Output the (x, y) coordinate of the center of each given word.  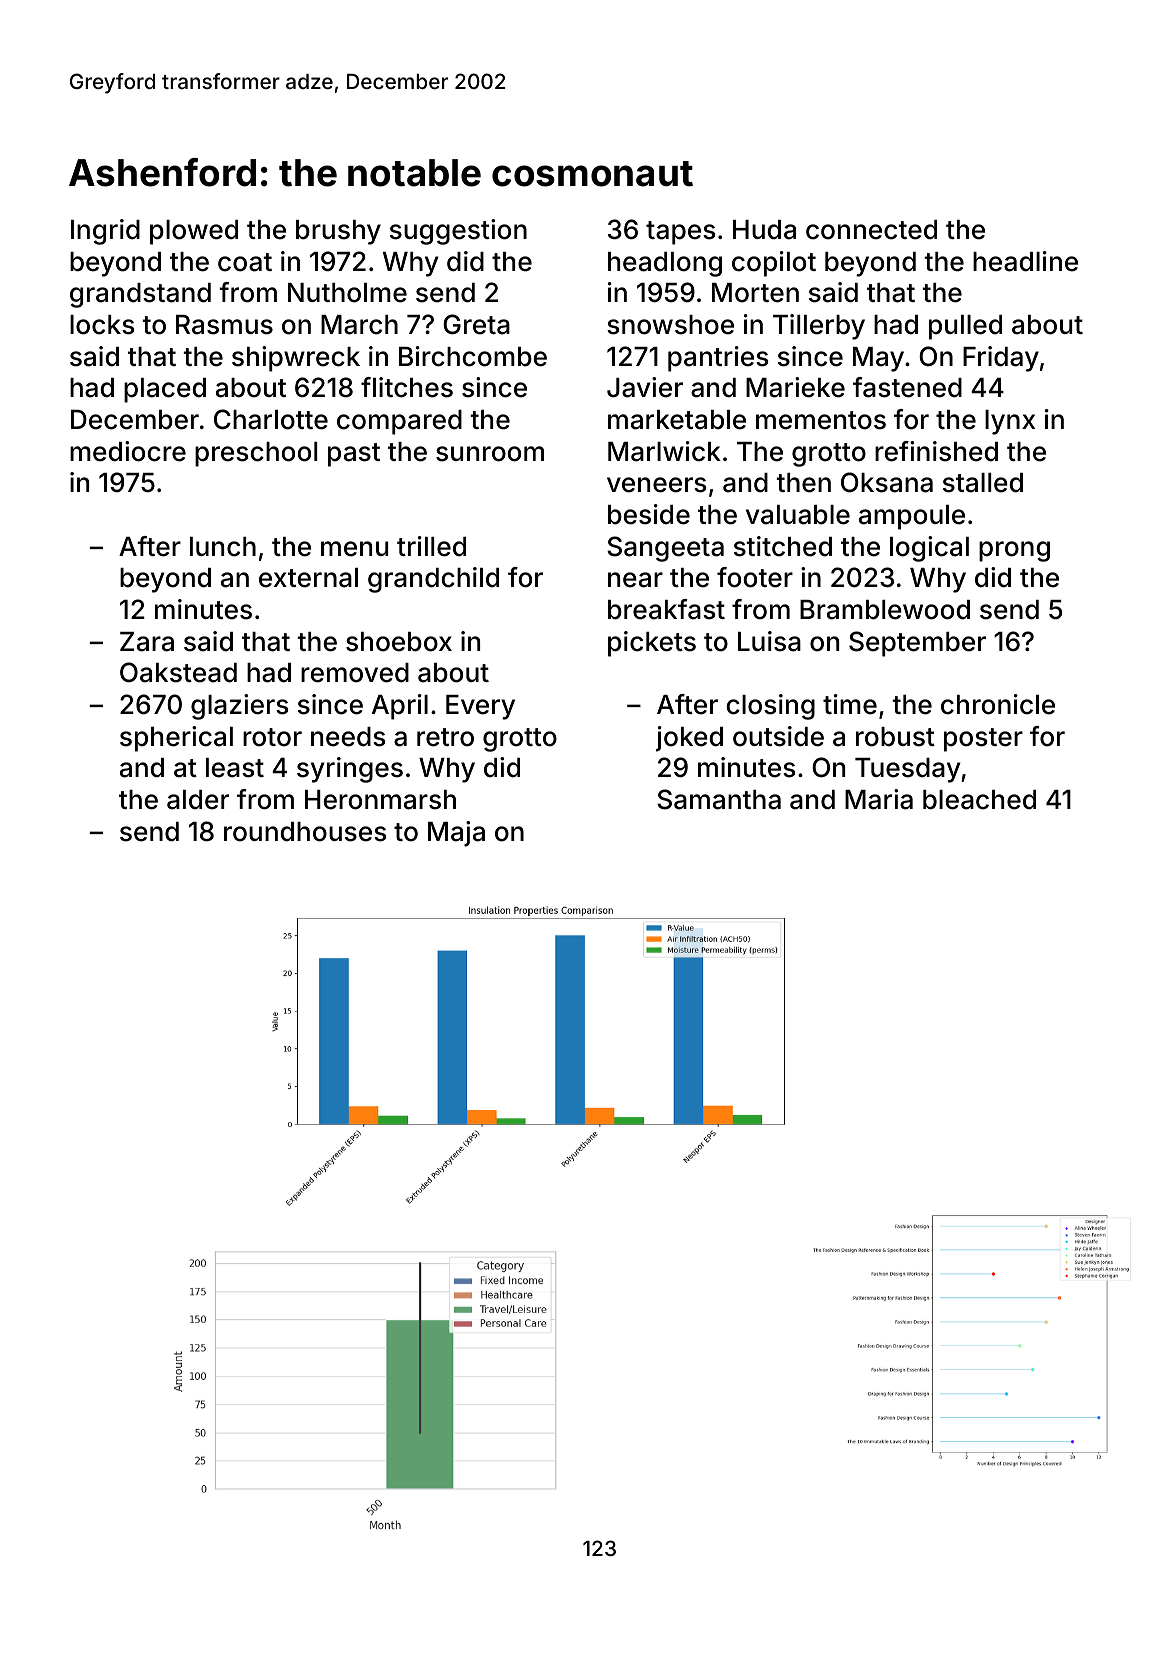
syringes (350, 770)
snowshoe (670, 325)
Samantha (719, 799)
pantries (718, 359)
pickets (652, 644)
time (850, 704)
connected (871, 230)
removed (355, 673)
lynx (1010, 422)
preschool (256, 454)
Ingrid (105, 232)
